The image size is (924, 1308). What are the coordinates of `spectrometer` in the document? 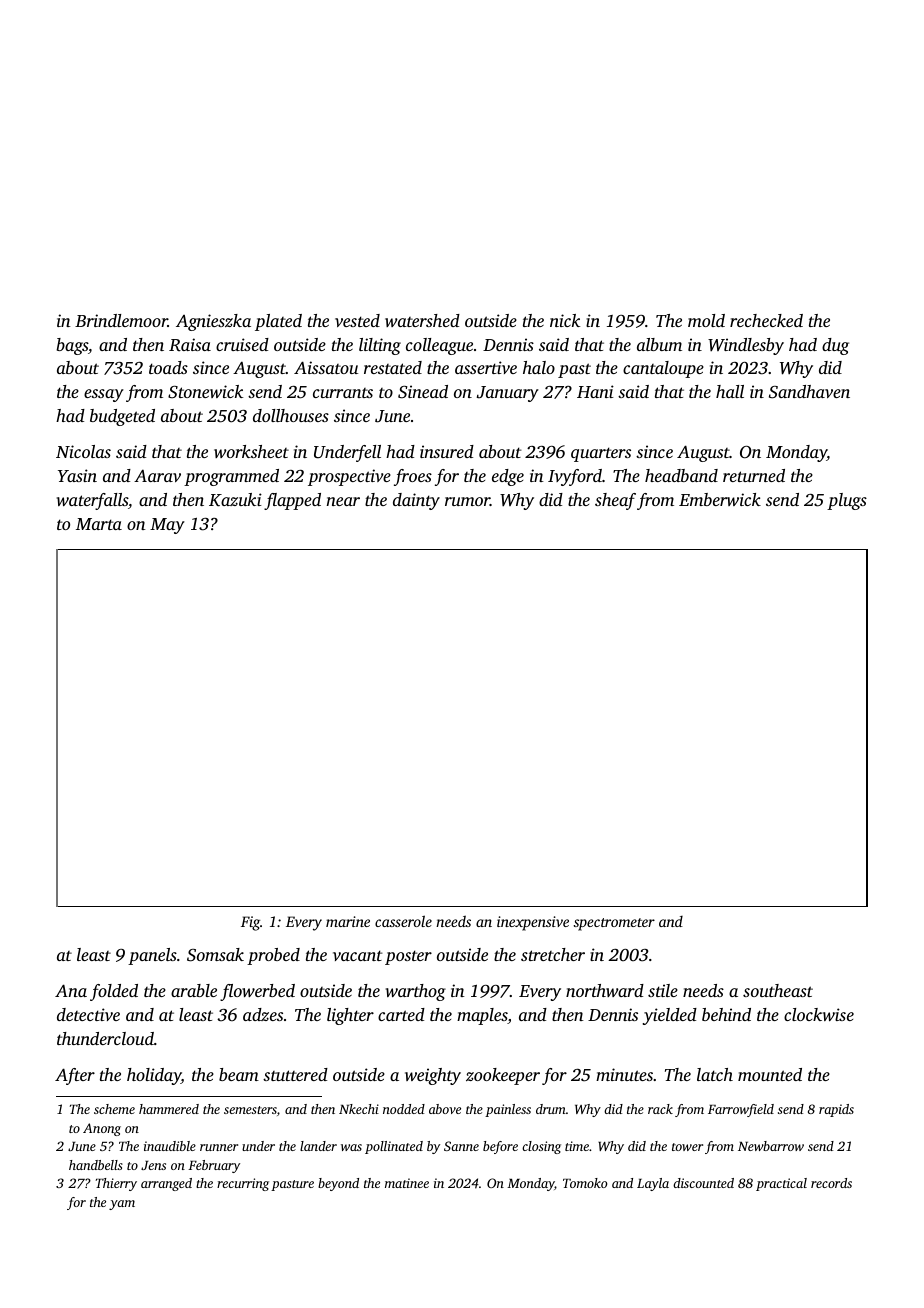 It's located at (614, 924).
